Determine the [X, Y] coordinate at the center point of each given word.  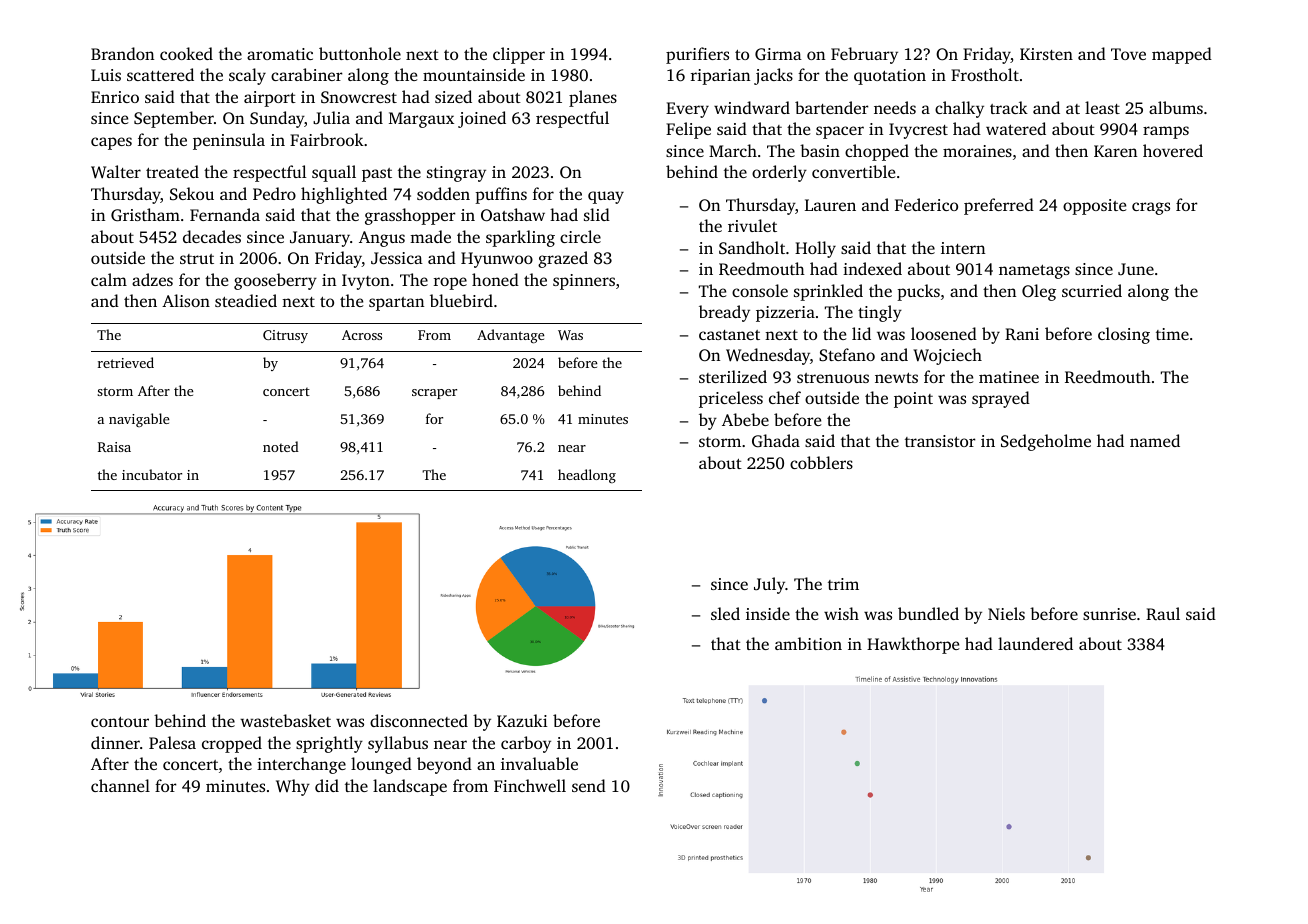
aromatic [280, 54]
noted [281, 446]
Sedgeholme [1046, 442]
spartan [396, 304]
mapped [1182, 55]
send [589, 785]
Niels [1006, 613]
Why [293, 787]
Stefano [847, 354]
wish [841, 613]
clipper [519, 55]
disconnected [419, 720]
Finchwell [530, 785]
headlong [587, 476]
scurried [1092, 290]
